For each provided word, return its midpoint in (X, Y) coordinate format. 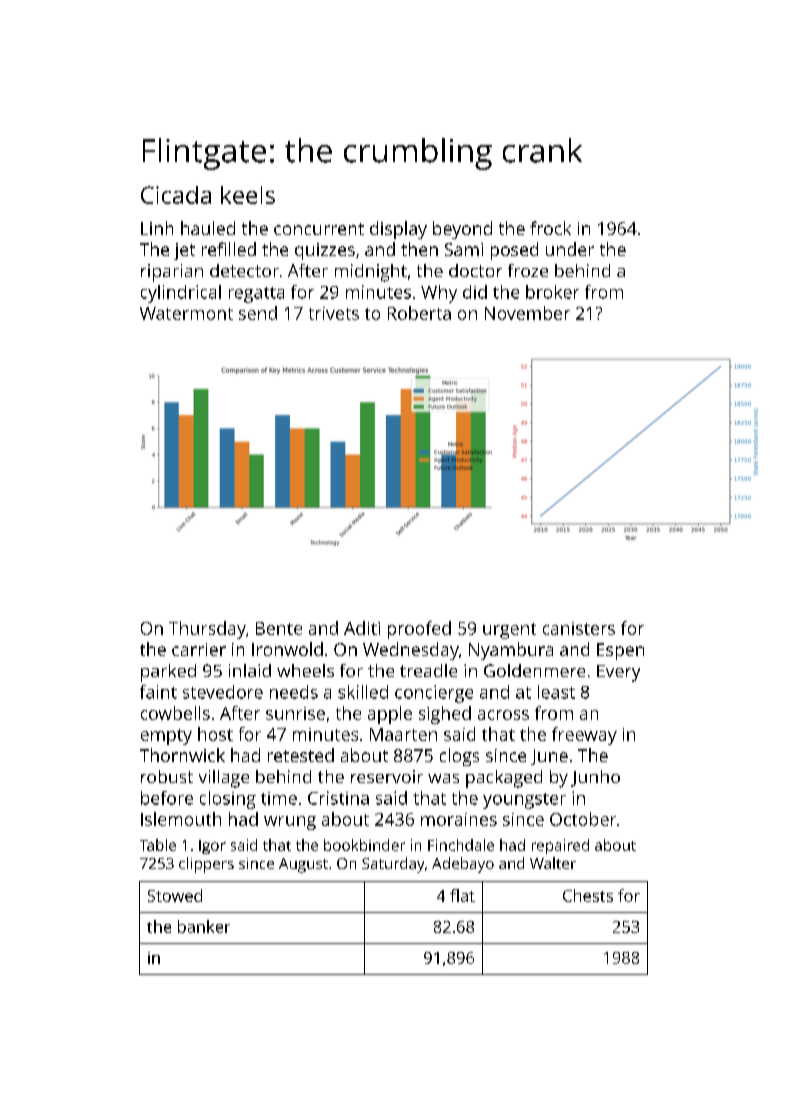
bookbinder (364, 845)
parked (168, 673)
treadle (428, 670)
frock (550, 228)
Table (158, 845)
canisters (579, 628)
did (475, 292)
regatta (256, 295)
